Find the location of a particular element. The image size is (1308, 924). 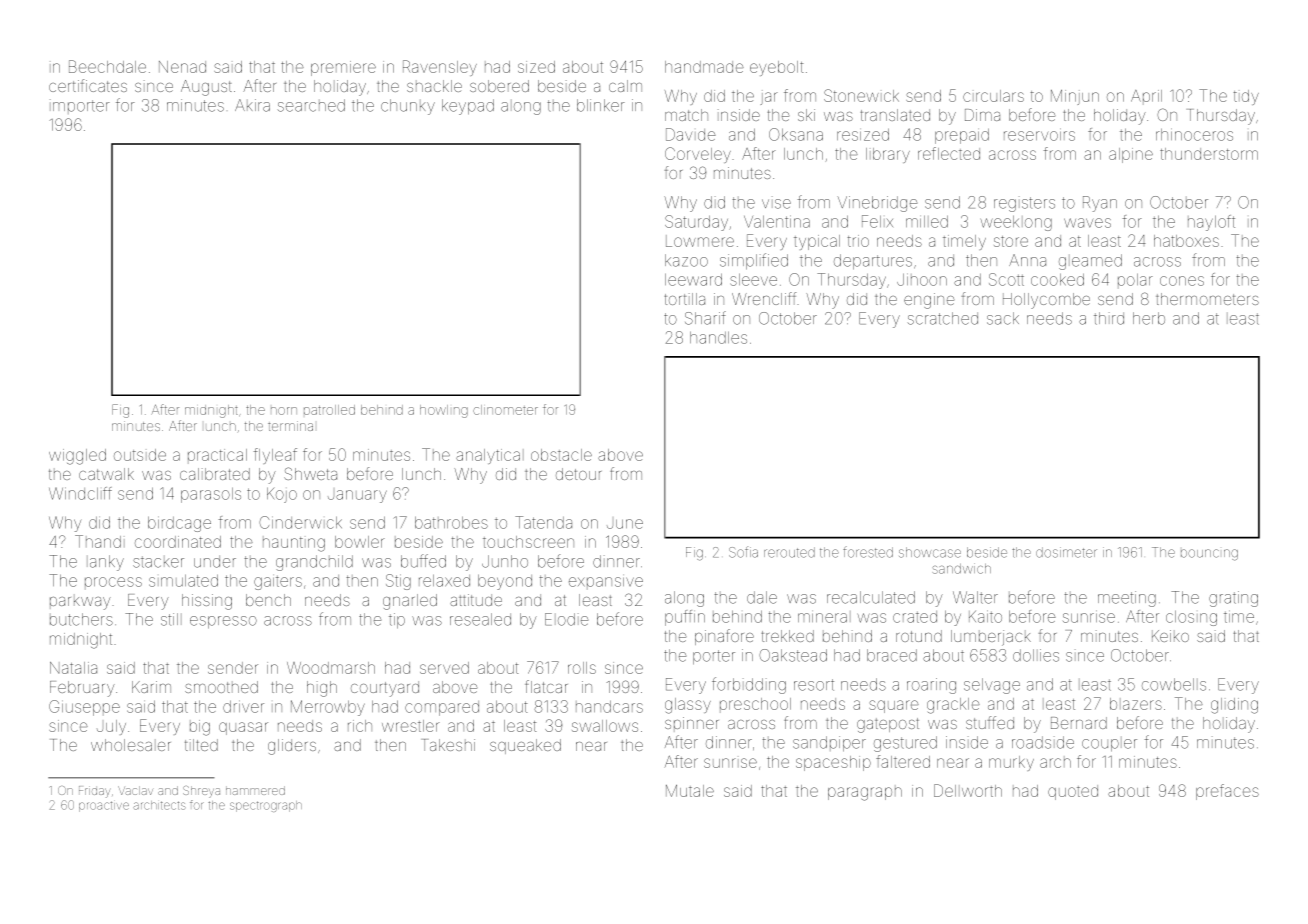

prefaces is located at coordinates (1227, 792).
